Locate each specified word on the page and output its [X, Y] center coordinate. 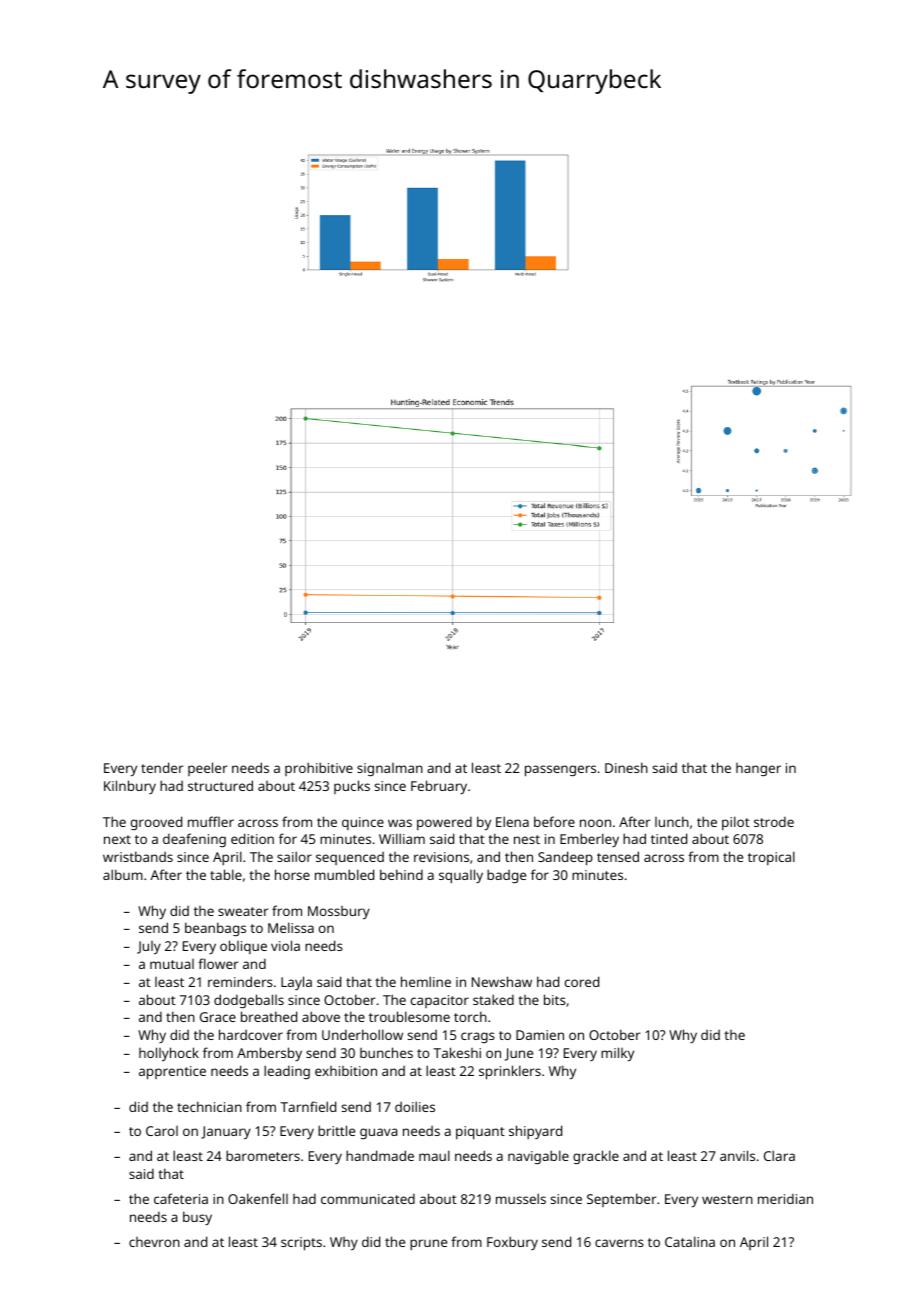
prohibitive [319, 769]
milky [617, 1054]
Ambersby [269, 1054]
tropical [771, 858]
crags [478, 1037]
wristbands [138, 856]
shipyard [535, 1132]
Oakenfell [258, 1198]
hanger [758, 769]
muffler [211, 821]
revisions [441, 857]
